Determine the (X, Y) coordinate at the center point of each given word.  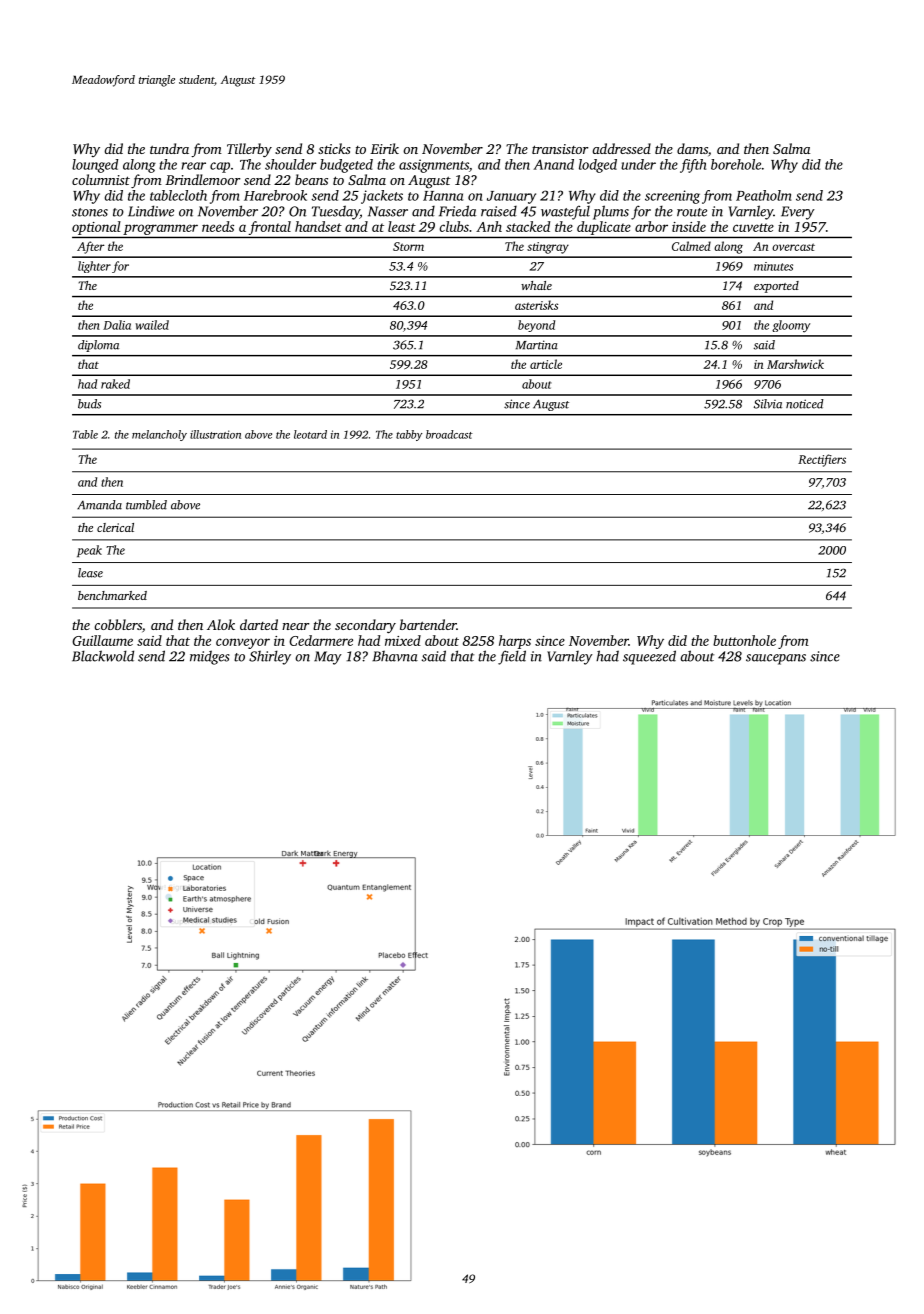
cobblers (118, 624)
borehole (736, 164)
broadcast (449, 434)
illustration (215, 434)
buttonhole (744, 640)
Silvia (768, 404)
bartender (428, 624)
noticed (805, 404)
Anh (489, 226)
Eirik (384, 148)
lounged (95, 166)
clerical (115, 527)
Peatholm (764, 195)
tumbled (146, 505)
